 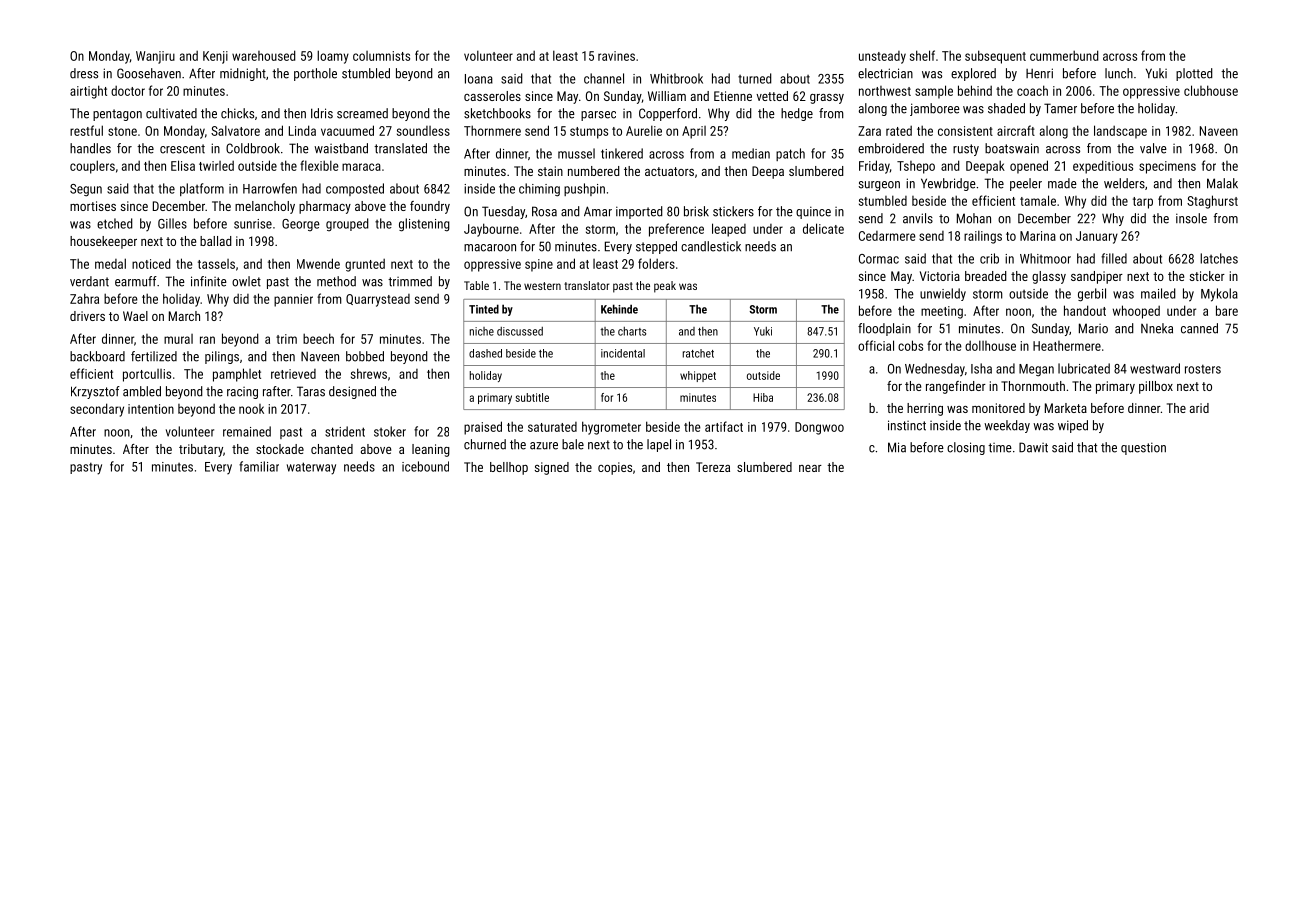 I want to click on plotted, so click(x=1194, y=74).
